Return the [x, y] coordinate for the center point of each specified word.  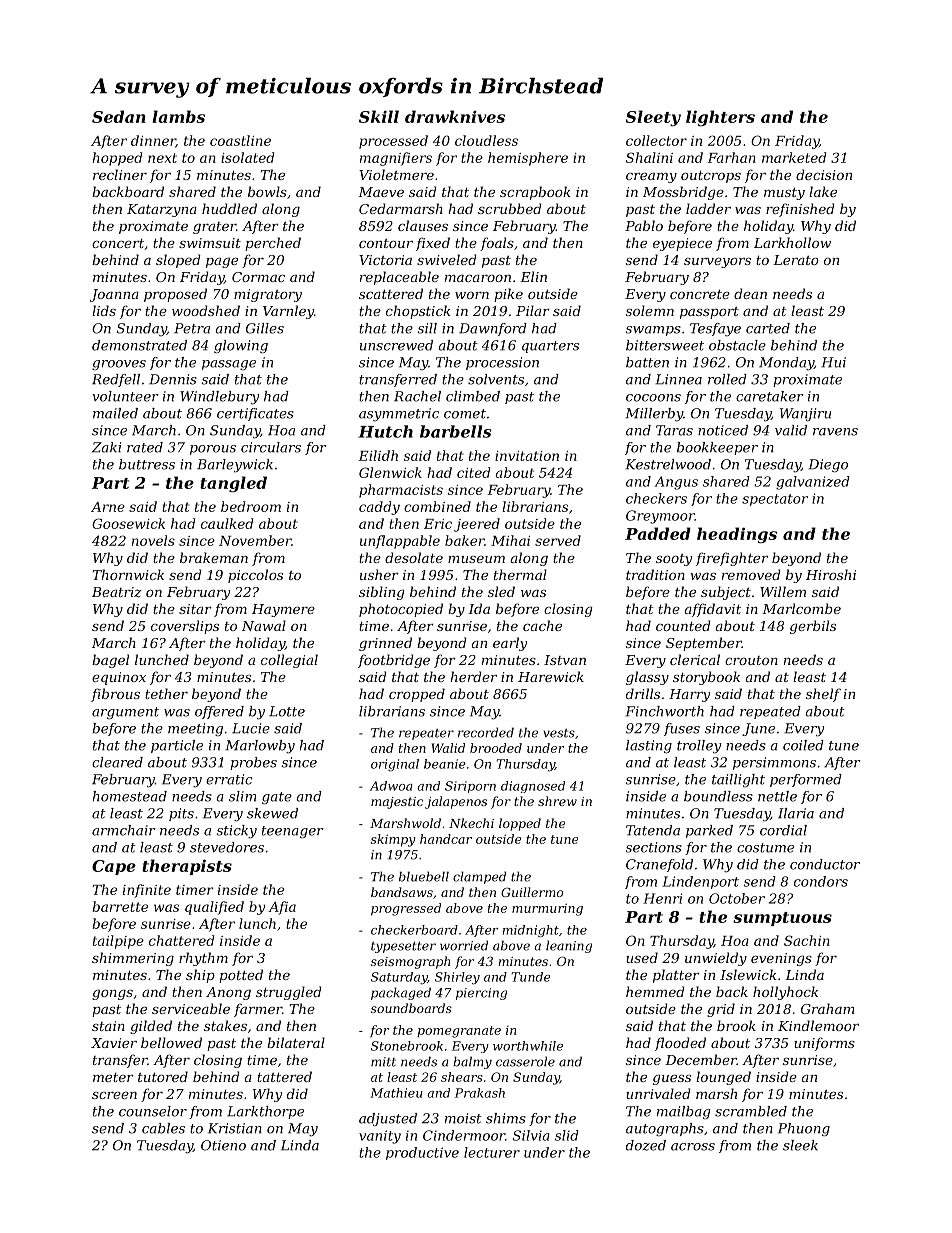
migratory [268, 295]
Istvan [565, 660]
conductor [825, 864]
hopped [117, 159]
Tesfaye [715, 330]
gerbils [813, 627]
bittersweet [665, 345]
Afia [282, 908]
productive [422, 1153]
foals [497, 244]
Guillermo [532, 892]
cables [163, 1128]
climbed [473, 396]
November [255, 540]
